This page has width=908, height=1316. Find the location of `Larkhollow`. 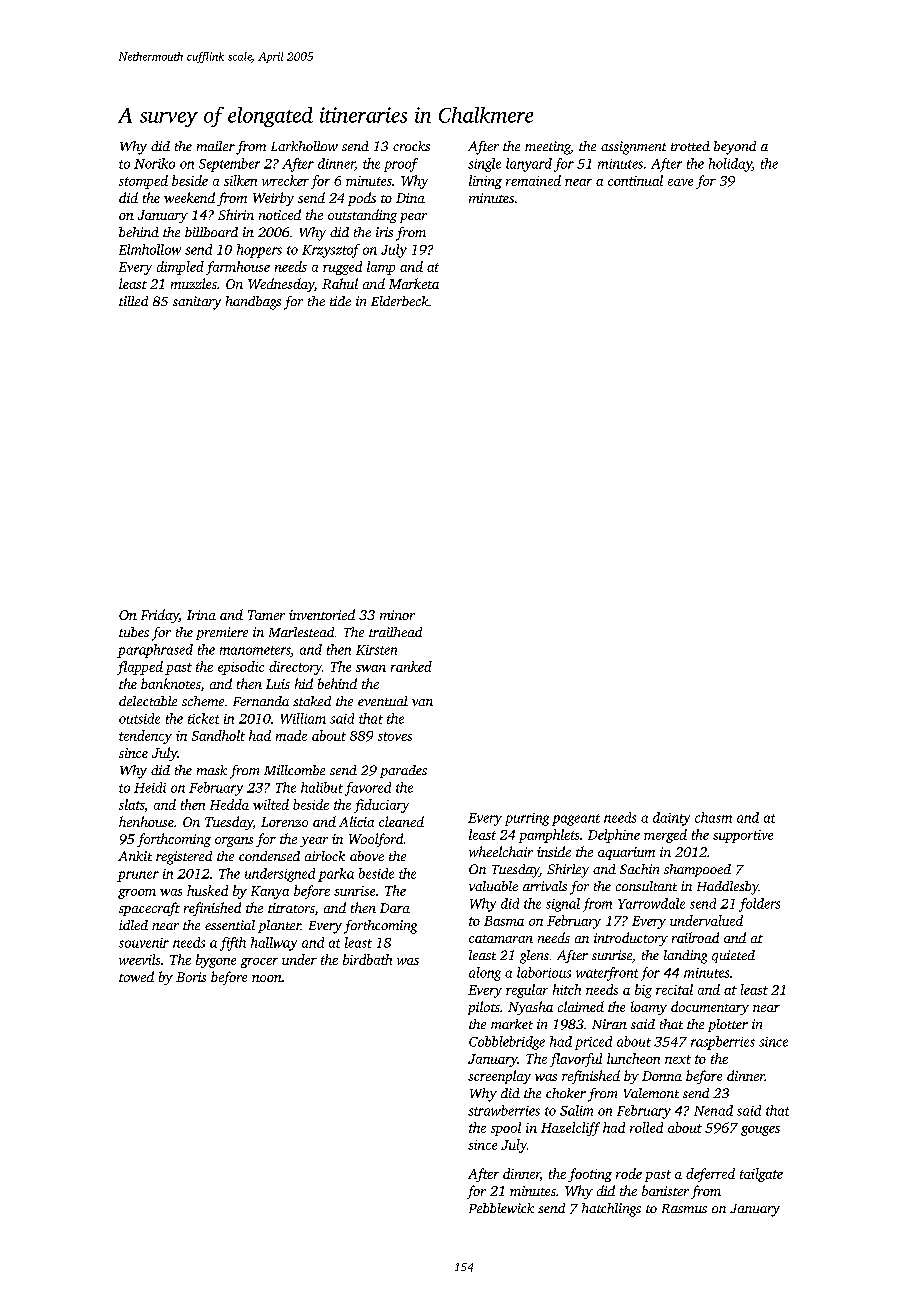

Larkhollow is located at coordinates (304, 146).
